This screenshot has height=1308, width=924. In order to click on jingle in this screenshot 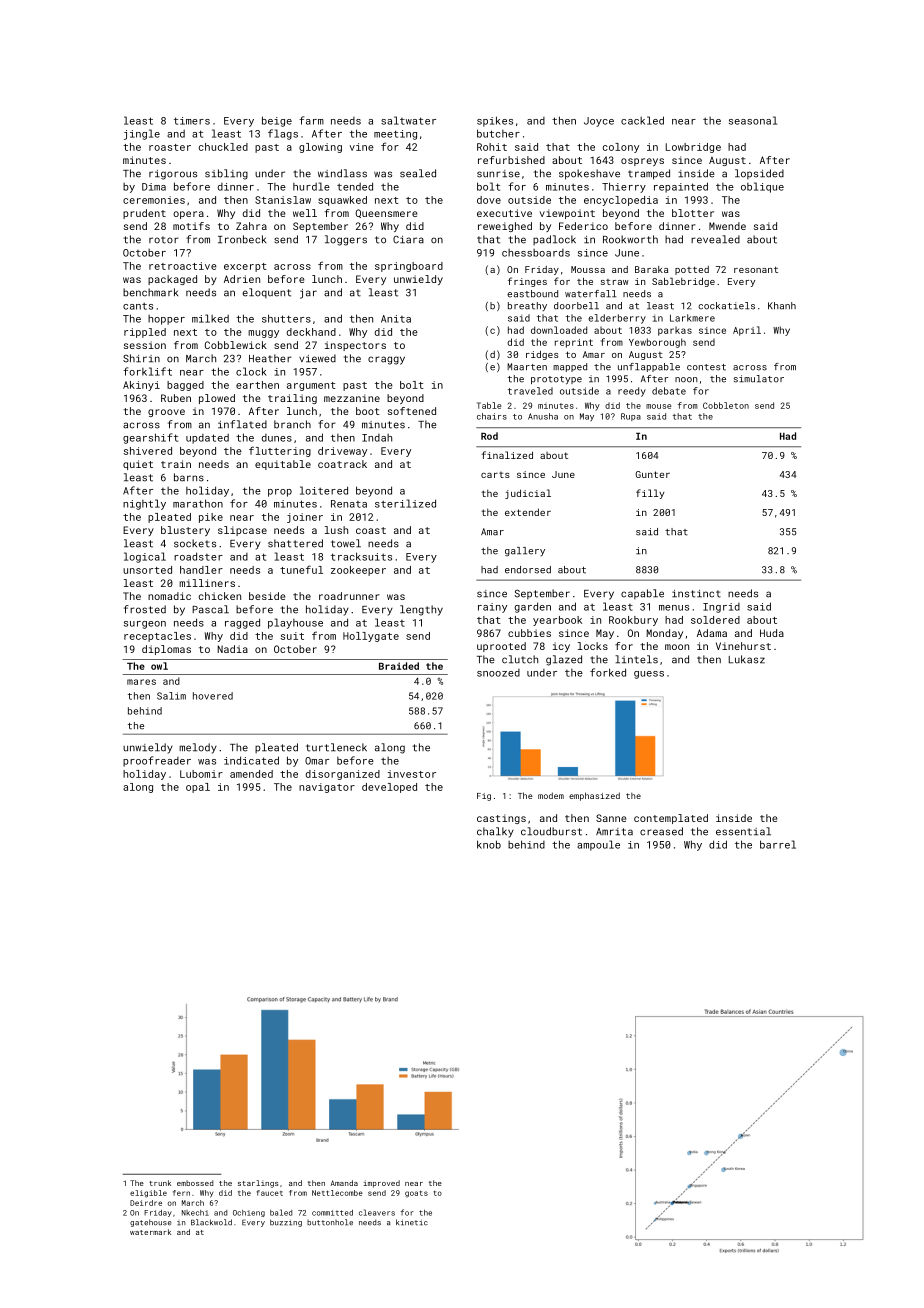, I will do `click(142, 134)`.
